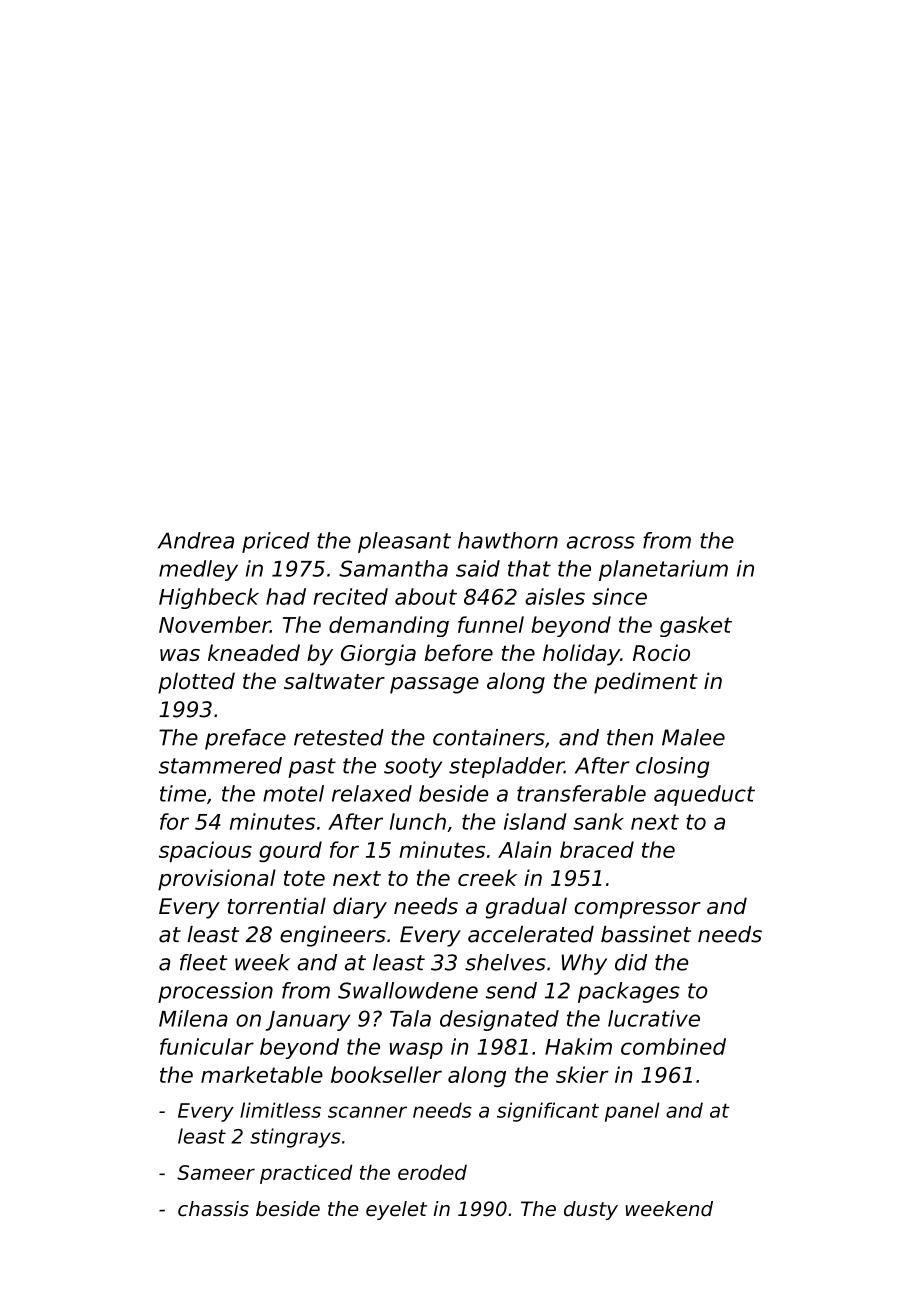  Describe the element at coordinates (663, 570) in the screenshot. I see `planetarium` at that location.
